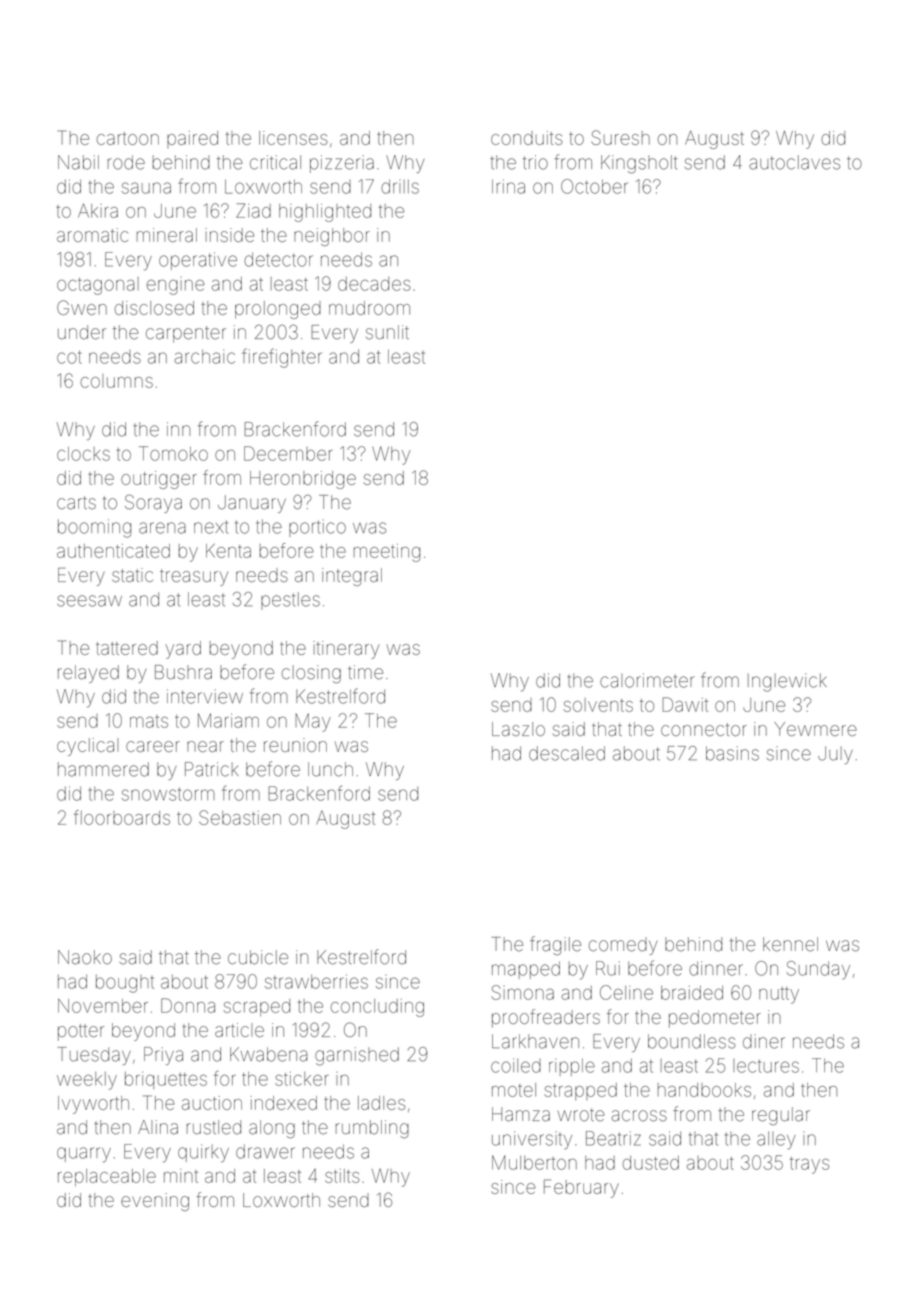 Image resolution: width=924 pixels, height=1311 pixels. What do you see at coordinates (790, 944) in the screenshot?
I see `kennel` at bounding box center [790, 944].
